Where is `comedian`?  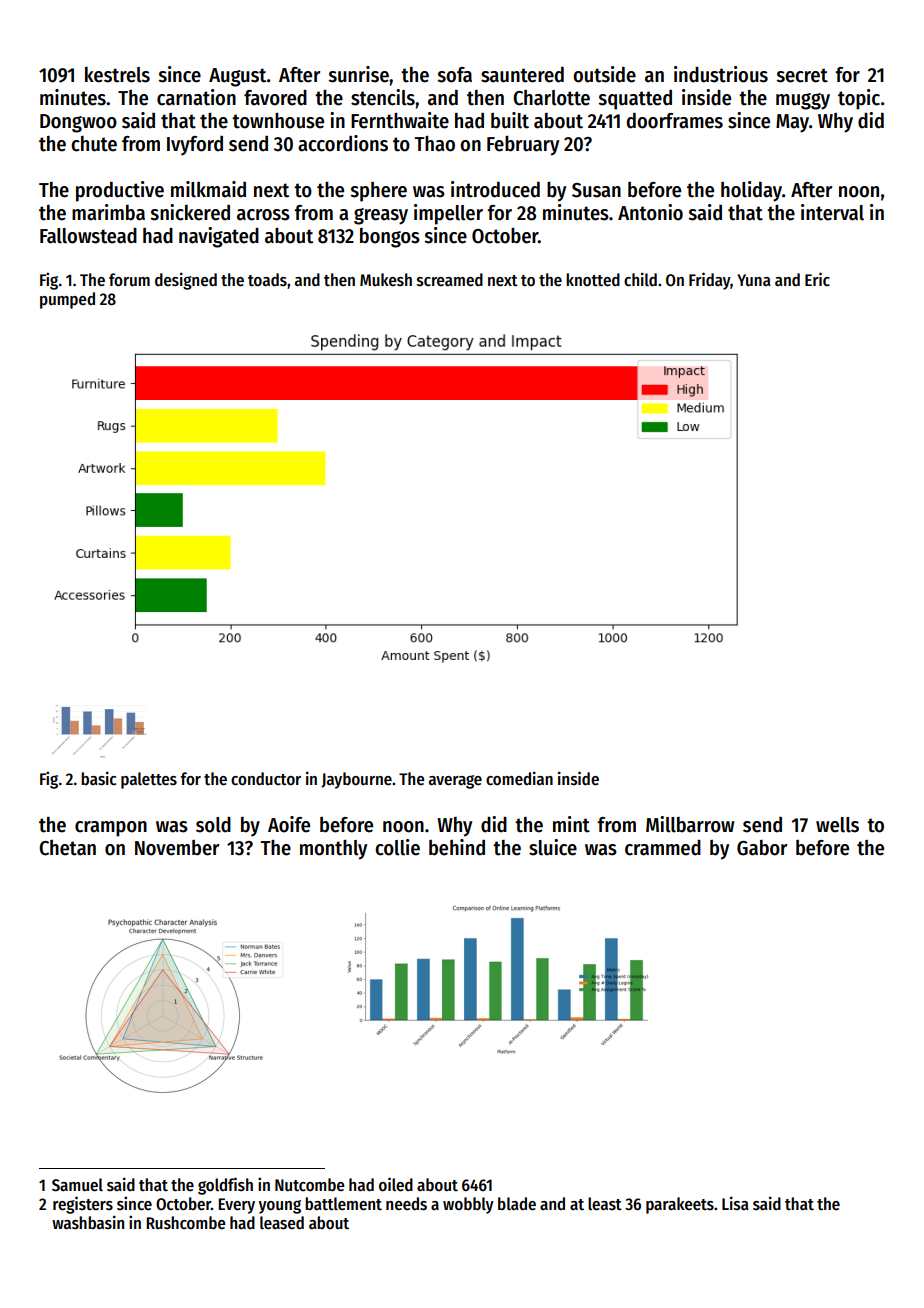
comedian is located at coordinates (519, 778).
